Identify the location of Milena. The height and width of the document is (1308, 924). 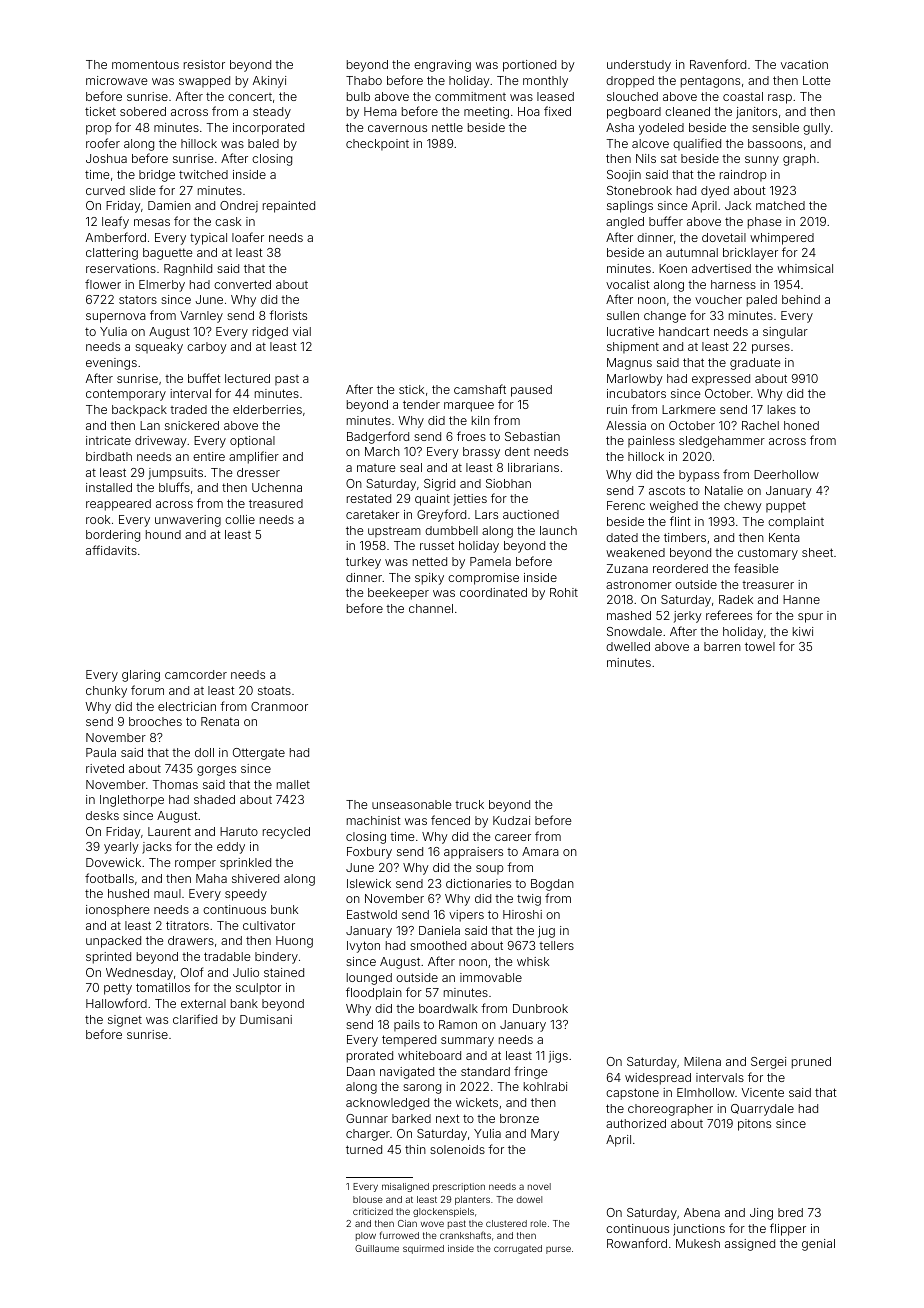
(702, 1061).
